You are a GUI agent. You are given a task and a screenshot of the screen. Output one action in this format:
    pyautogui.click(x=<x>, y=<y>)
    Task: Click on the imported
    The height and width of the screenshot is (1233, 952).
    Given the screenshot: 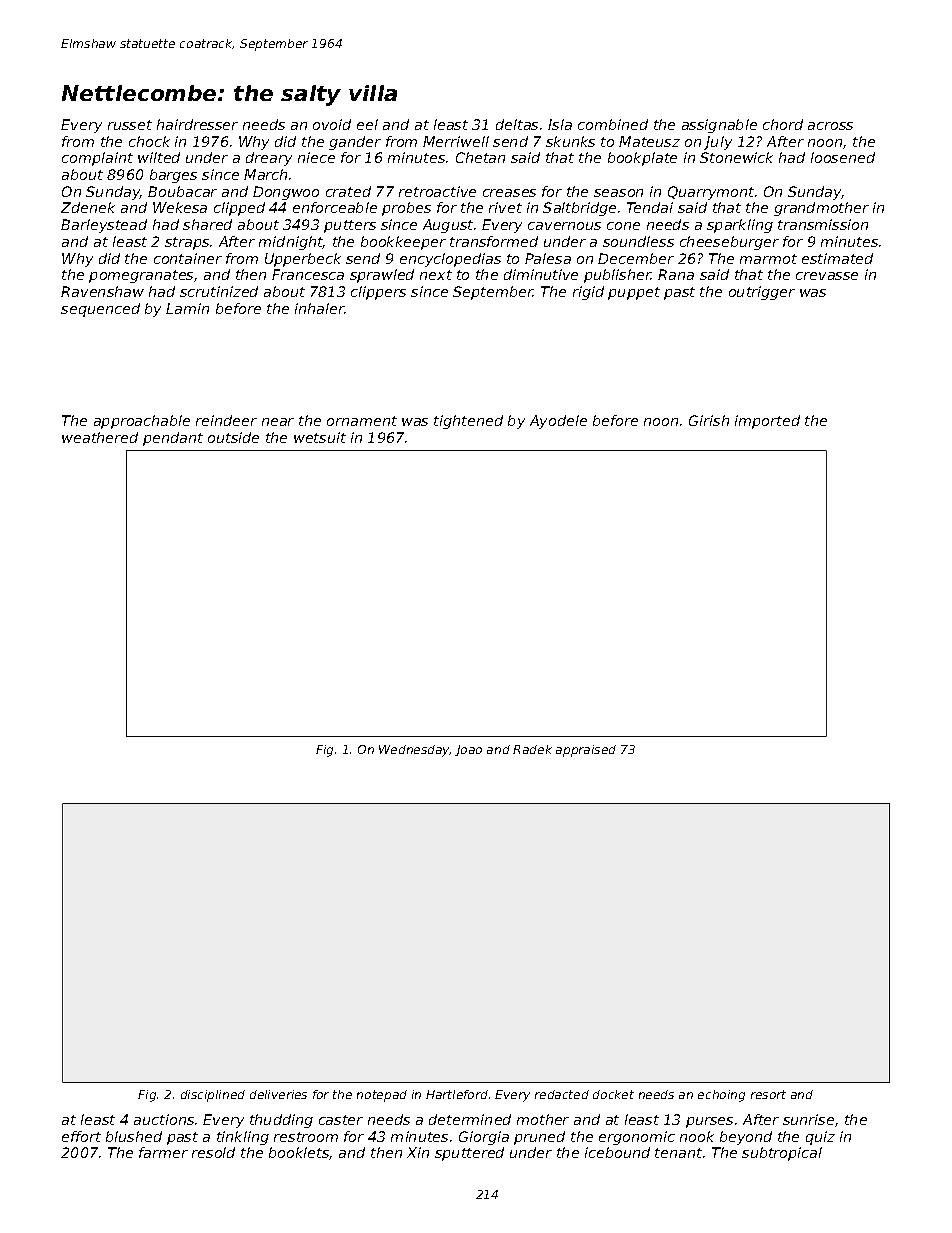 What is the action you would take?
    pyautogui.click(x=767, y=422)
